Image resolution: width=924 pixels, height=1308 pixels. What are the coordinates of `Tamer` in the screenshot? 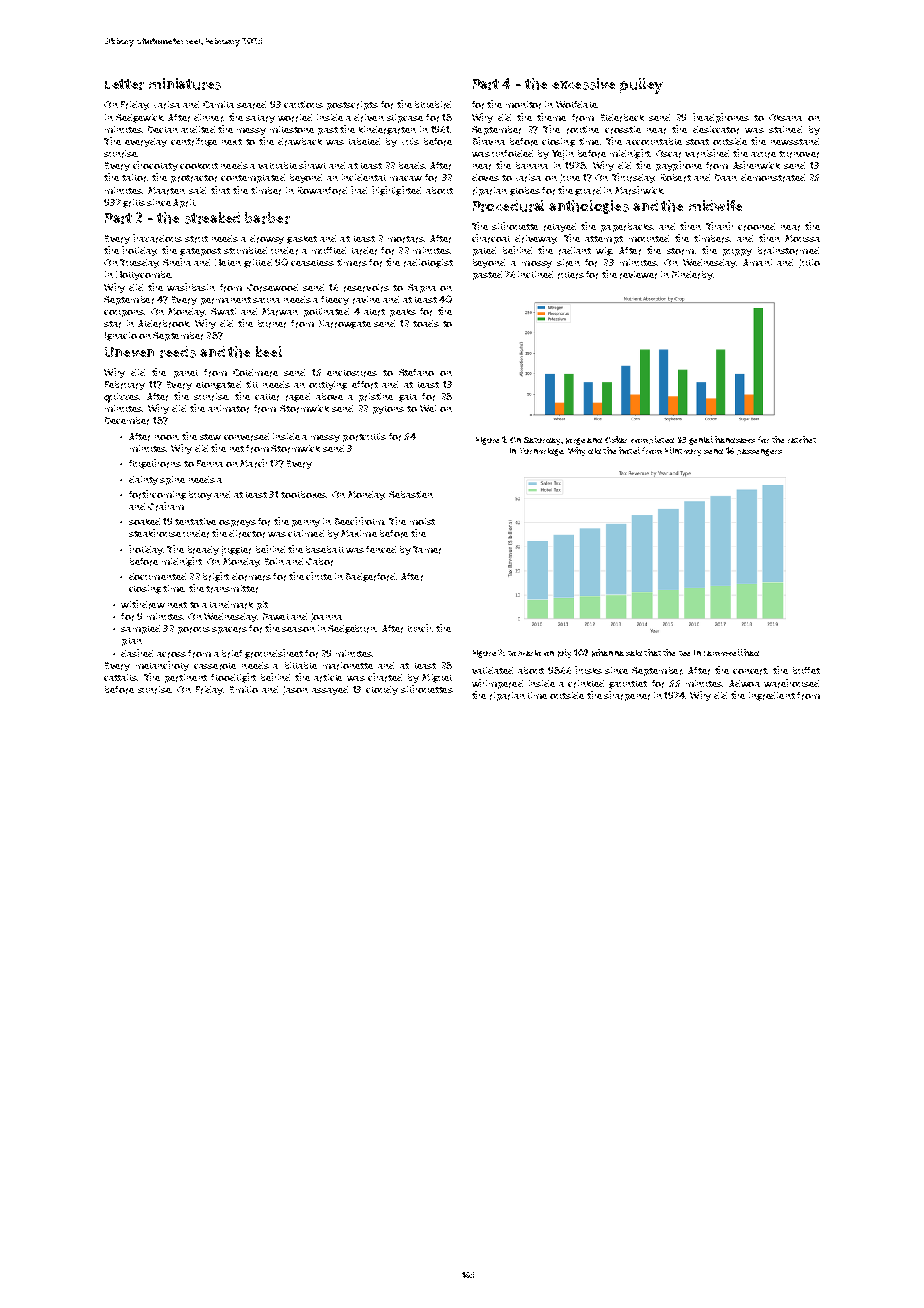 It's located at (427, 550).
